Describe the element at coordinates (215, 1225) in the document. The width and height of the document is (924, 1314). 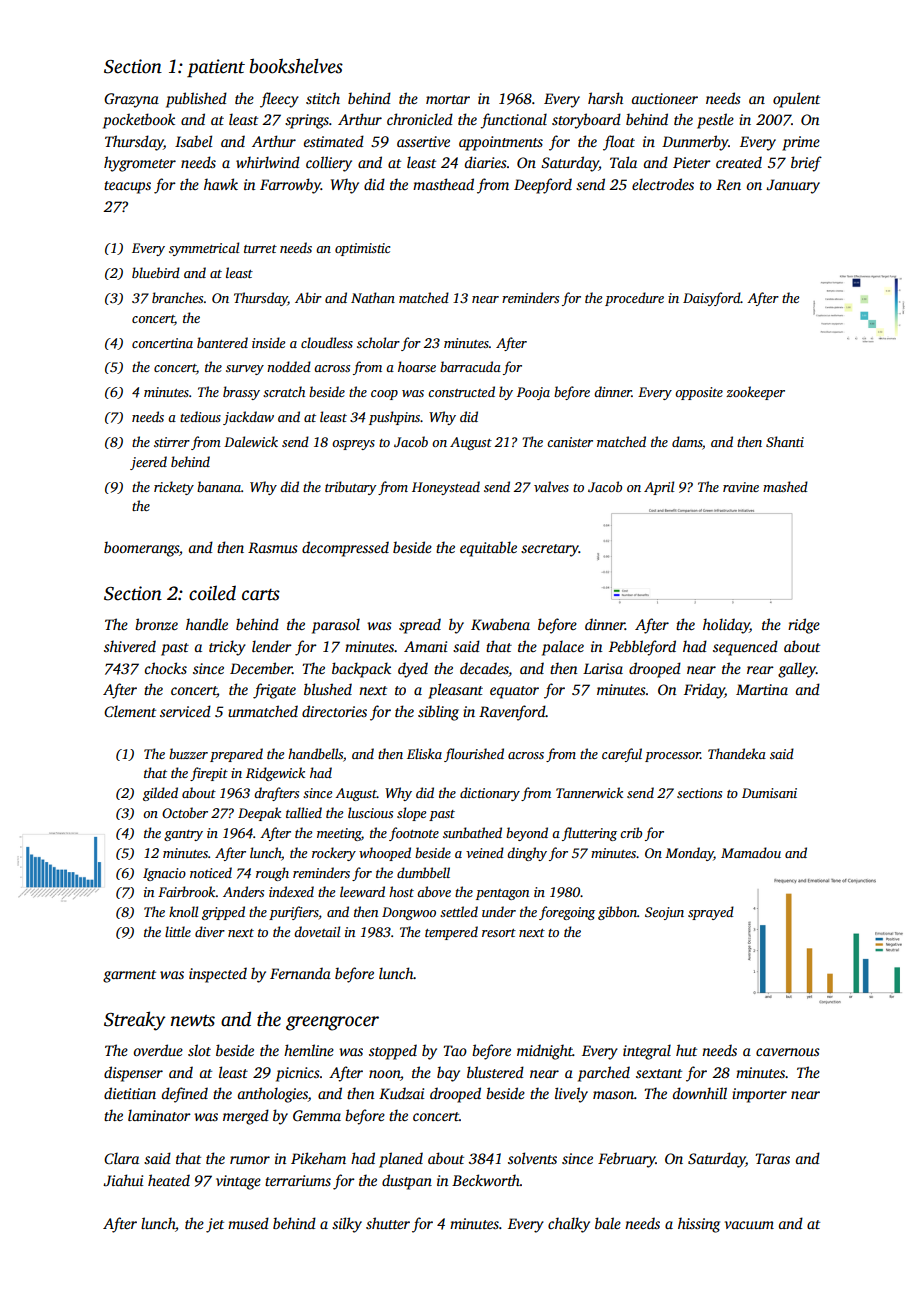
I see `jet` at that location.
